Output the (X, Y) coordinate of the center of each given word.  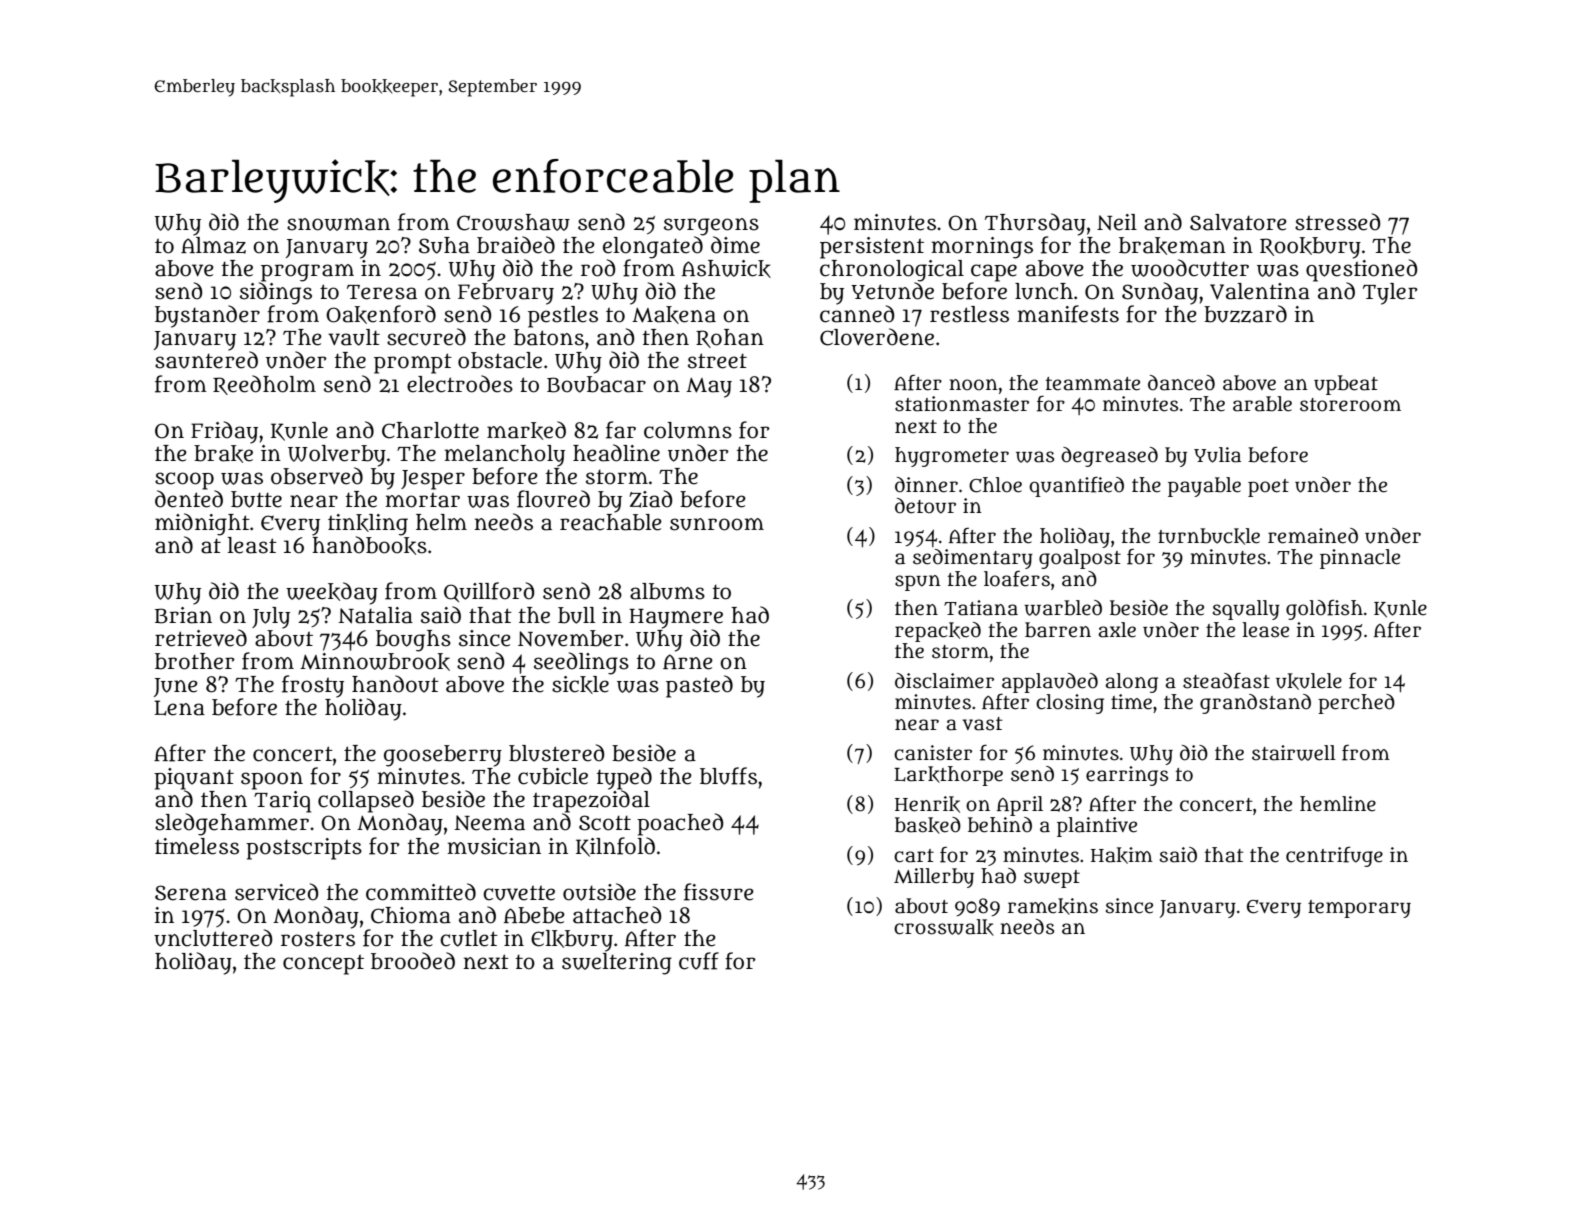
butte (256, 499)
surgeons (711, 227)
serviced (276, 892)
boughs (413, 641)
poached (680, 824)
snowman (338, 224)
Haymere (676, 618)
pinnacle (1360, 559)
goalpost (1080, 559)
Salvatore (1238, 222)
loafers (1017, 579)
